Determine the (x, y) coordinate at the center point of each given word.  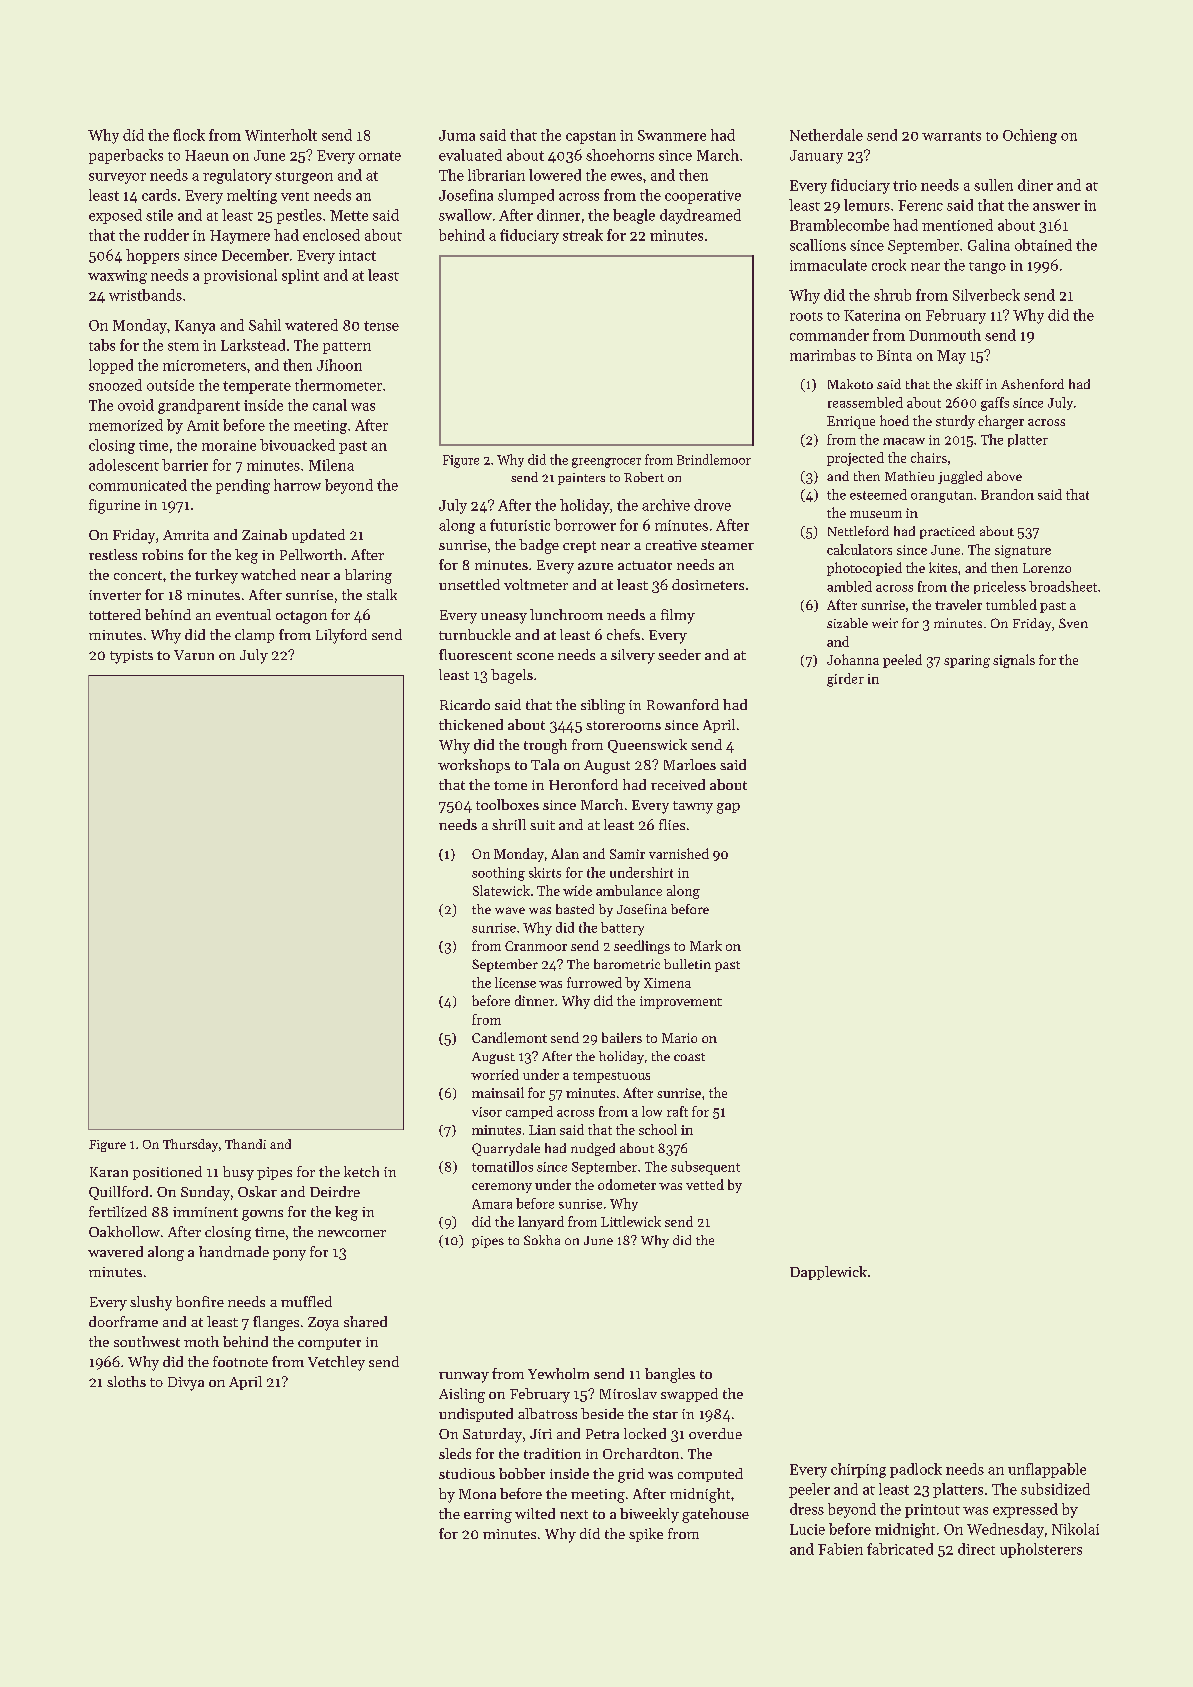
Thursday (190, 1145)
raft (677, 1111)
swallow (465, 215)
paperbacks (126, 156)
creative (671, 545)
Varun (194, 655)
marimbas (823, 355)
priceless (1000, 587)
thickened (471, 724)
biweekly (649, 1515)
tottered (115, 614)
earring (488, 1516)
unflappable (1047, 1470)
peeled (902, 661)
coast (689, 1057)
